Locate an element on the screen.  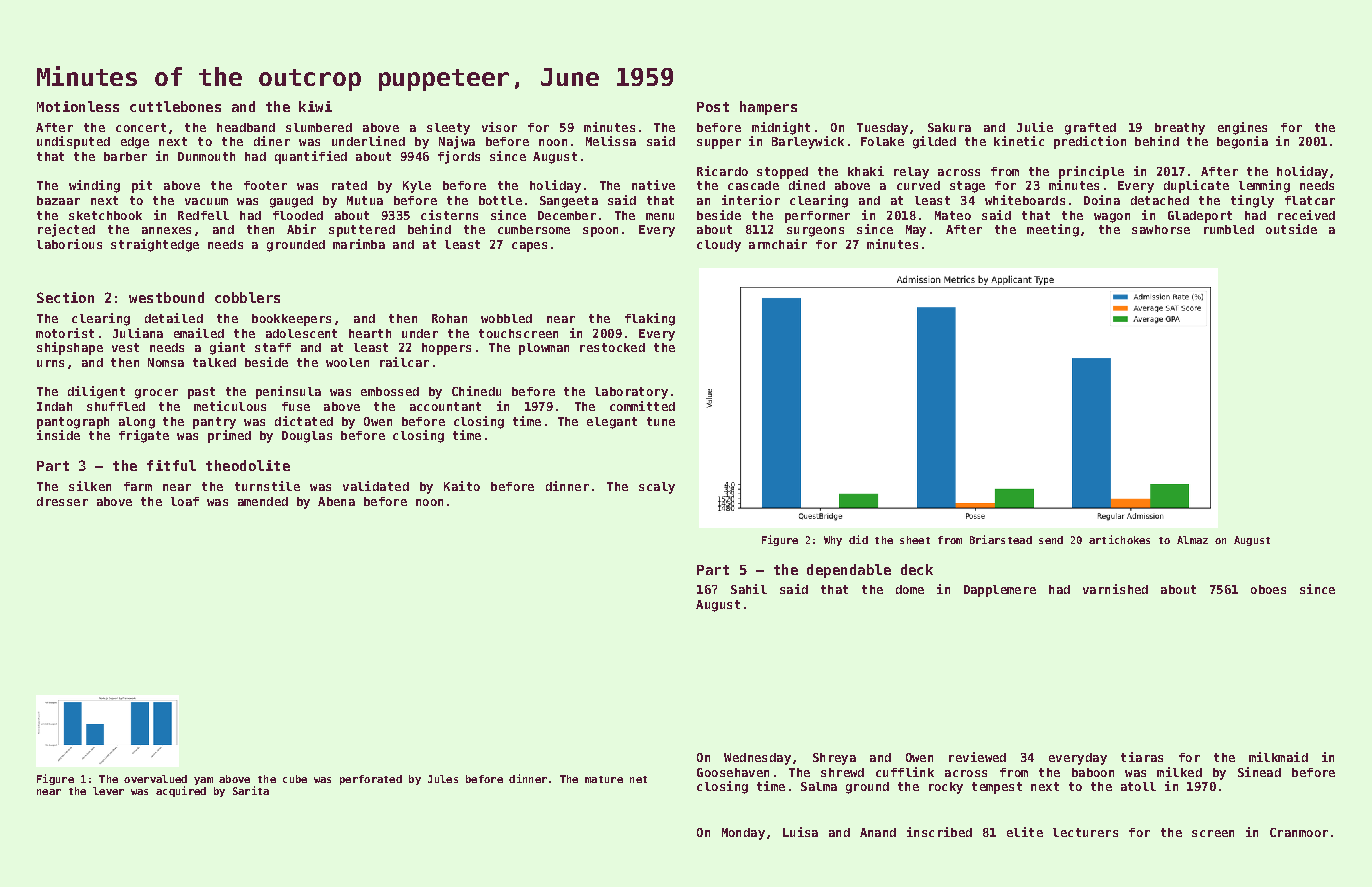
lever is located at coordinates (108, 791).
